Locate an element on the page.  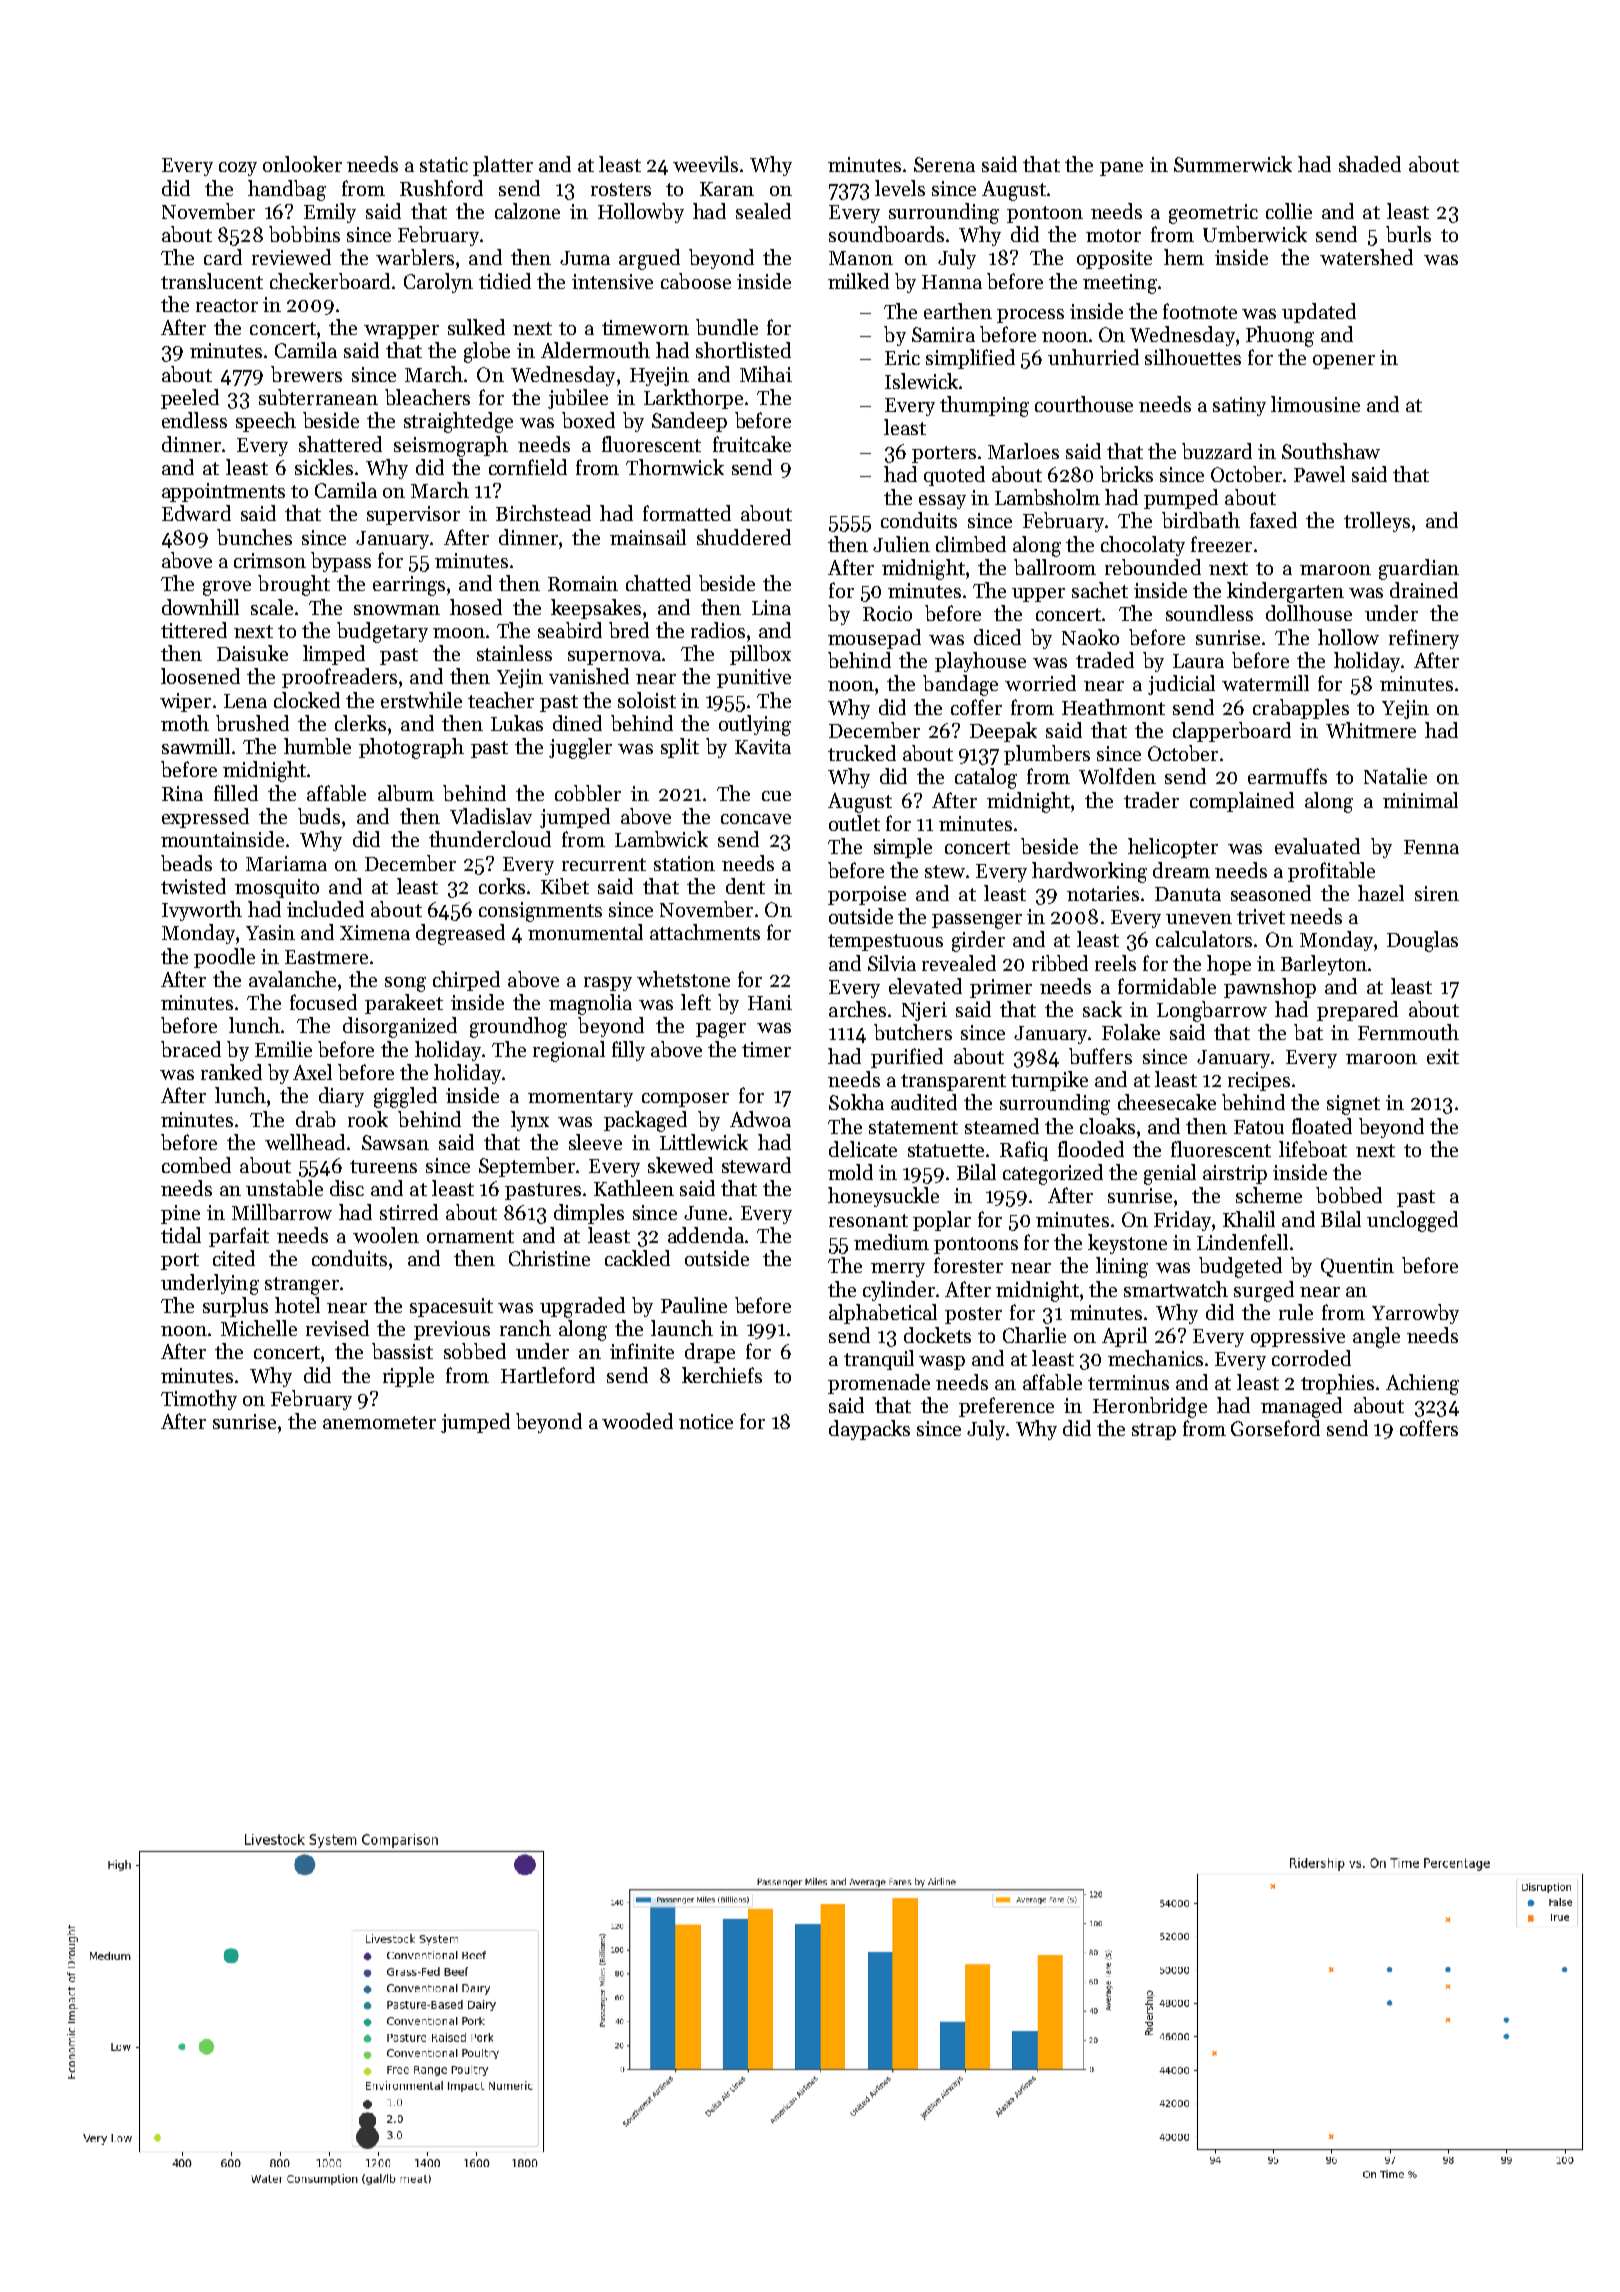
unhurried is located at coordinates (1093, 357).
